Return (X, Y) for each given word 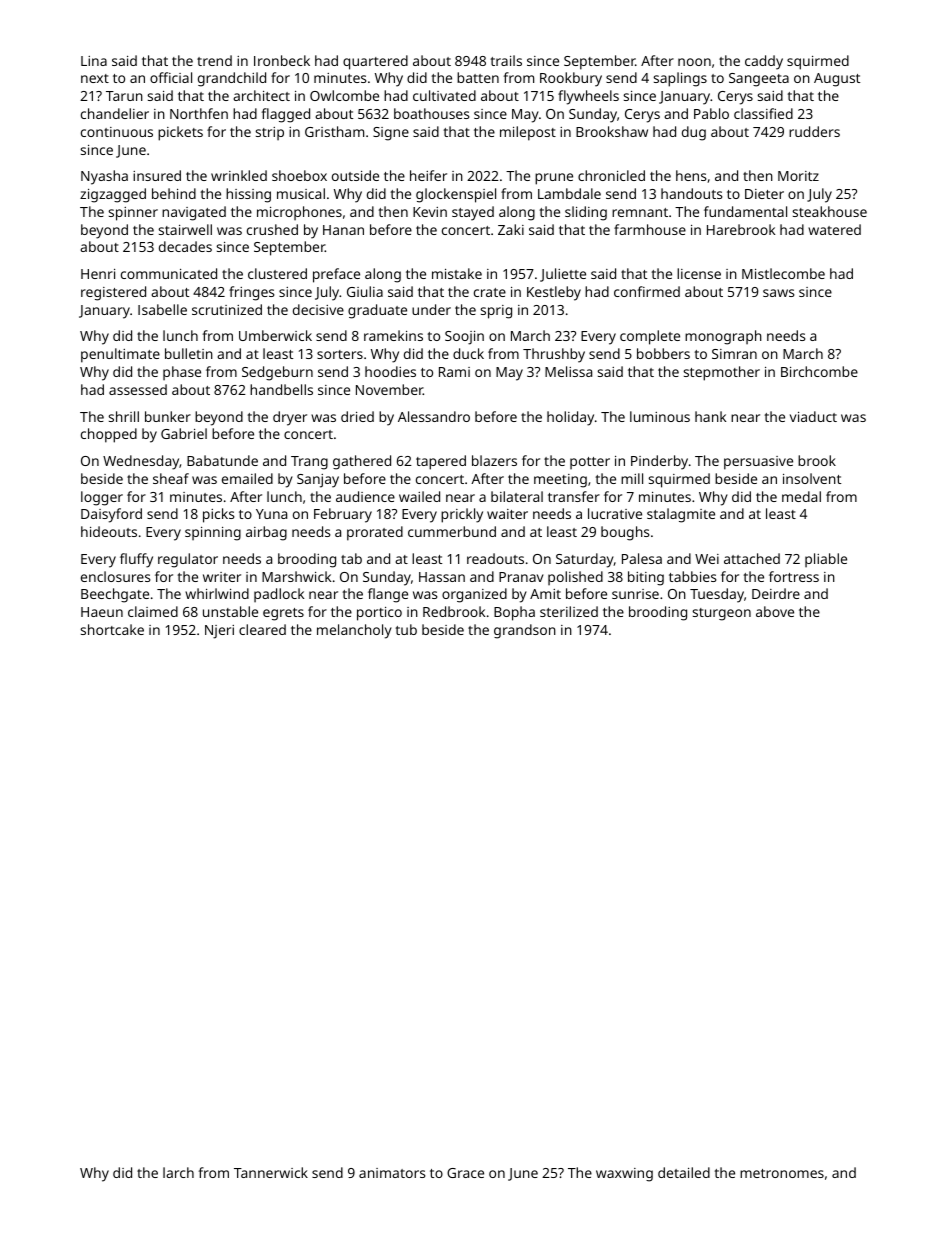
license (699, 273)
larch (178, 1172)
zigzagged (113, 195)
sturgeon (722, 614)
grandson (525, 631)
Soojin (464, 338)
